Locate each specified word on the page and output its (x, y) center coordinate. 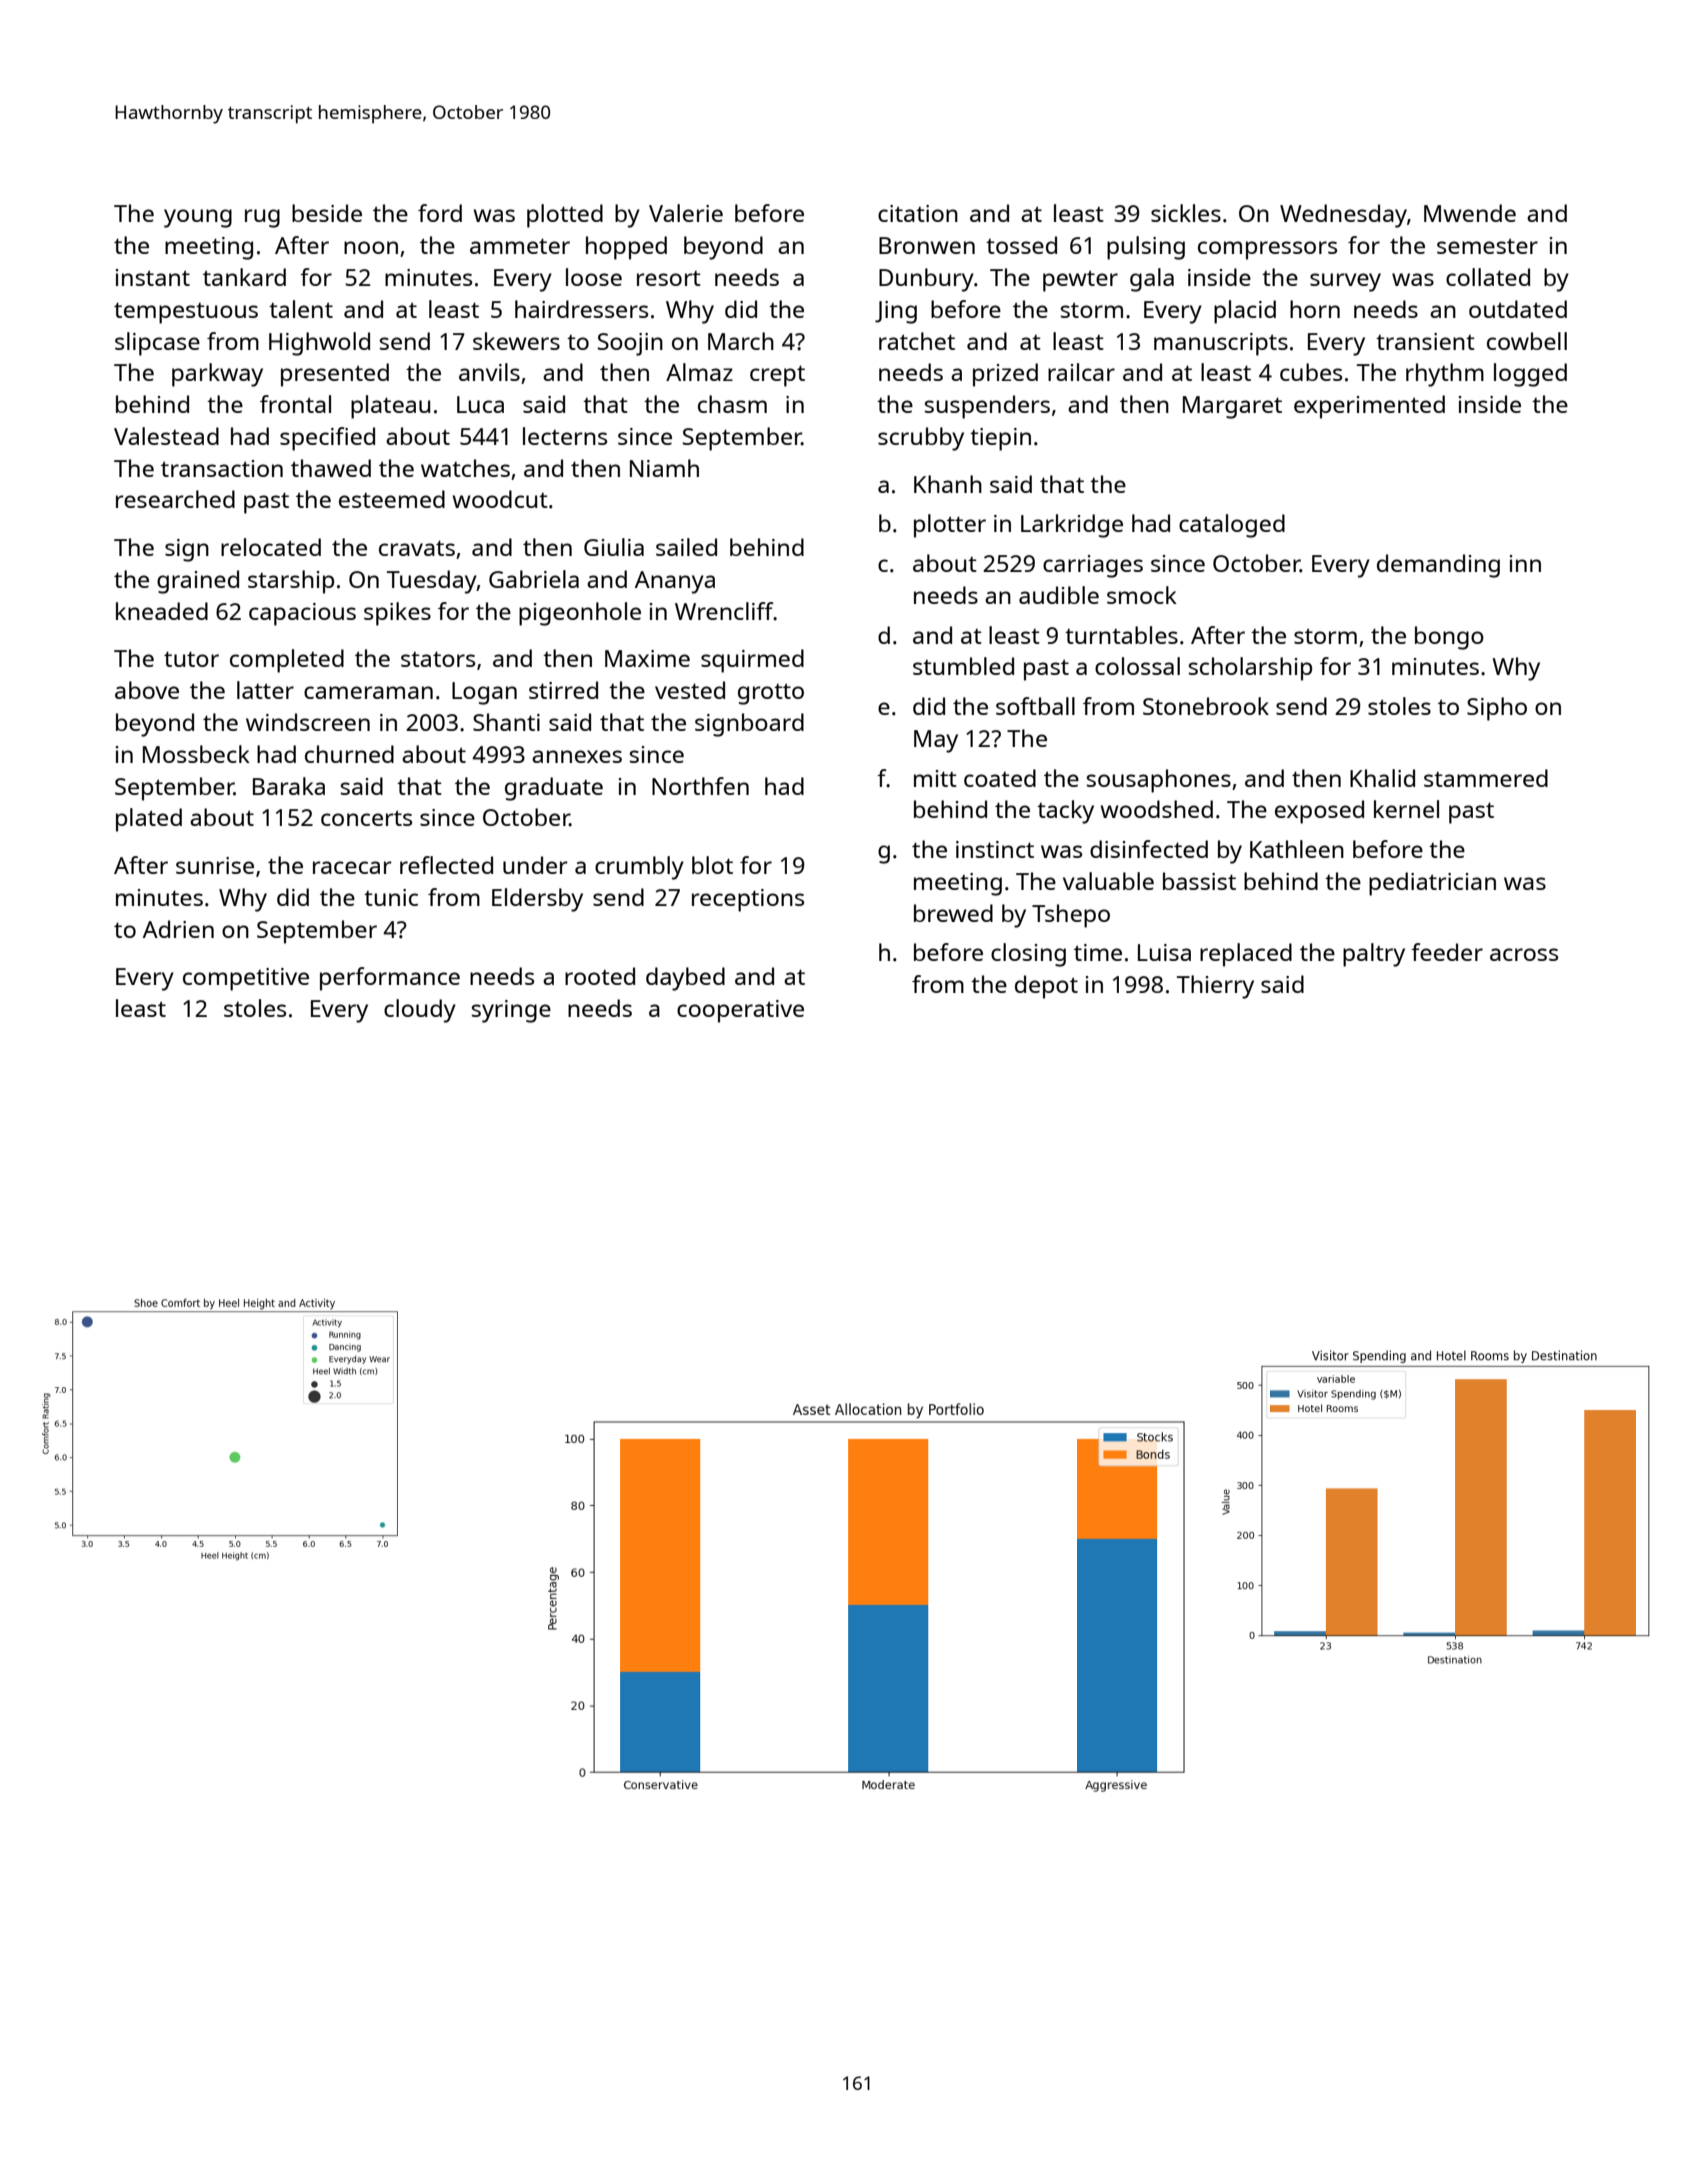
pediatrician (1432, 884)
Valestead (166, 436)
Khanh (948, 484)
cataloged (1232, 526)
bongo (1449, 638)
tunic (391, 897)
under (535, 865)
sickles (1186, 213)
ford (440, 213)
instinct (995, 849)
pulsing (1146, 248)
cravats (417, 548)
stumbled (963, 666)
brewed (953, 913)
